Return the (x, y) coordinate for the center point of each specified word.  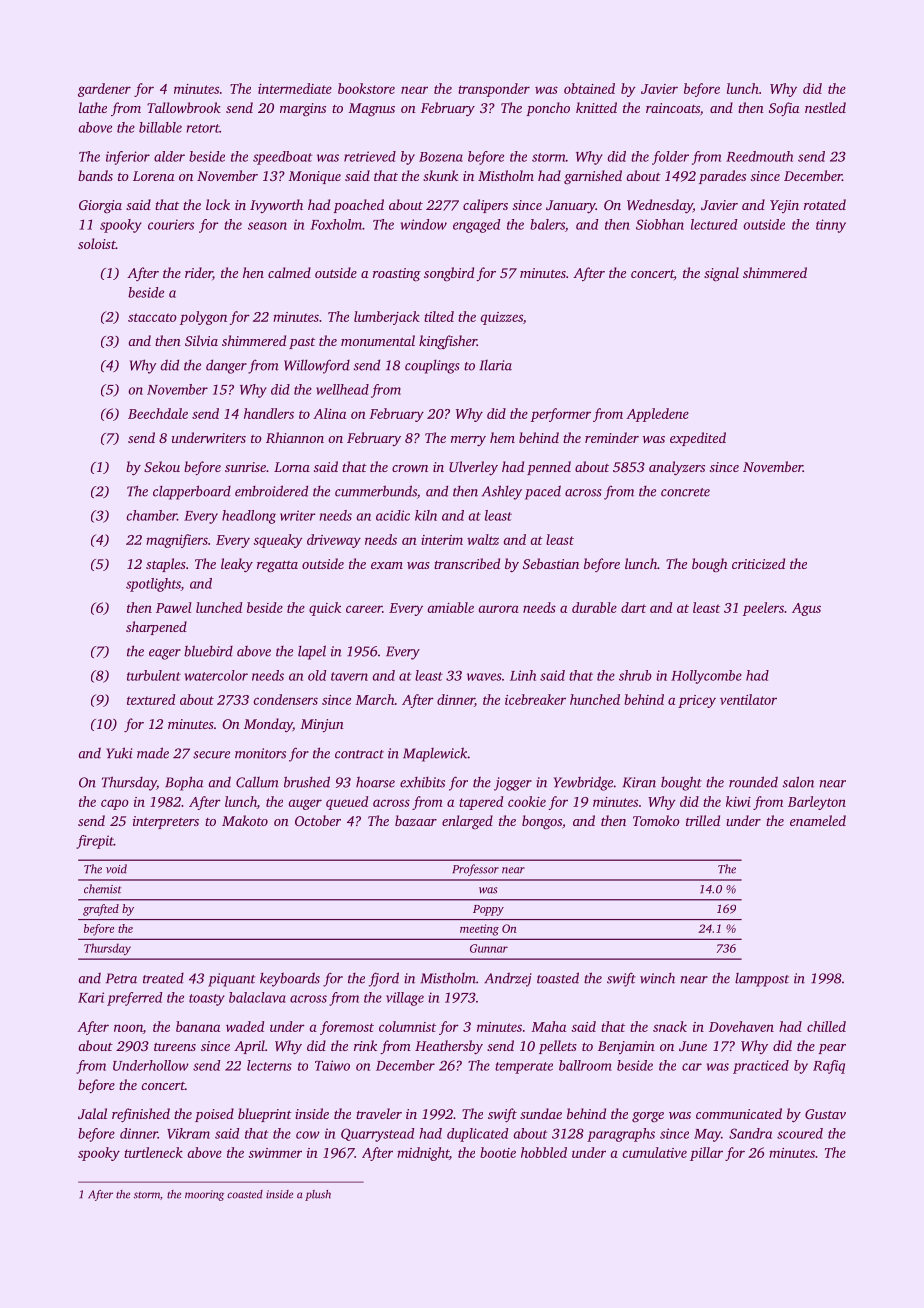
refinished (141, 1115)
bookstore (366, 88)
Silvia (201, 340)
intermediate (295, 88)
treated (163, 978)
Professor (475, 870)
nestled (825, 107)
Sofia (784, 109)
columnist (407, 1026)
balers (547, 224)
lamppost (762, 980)
